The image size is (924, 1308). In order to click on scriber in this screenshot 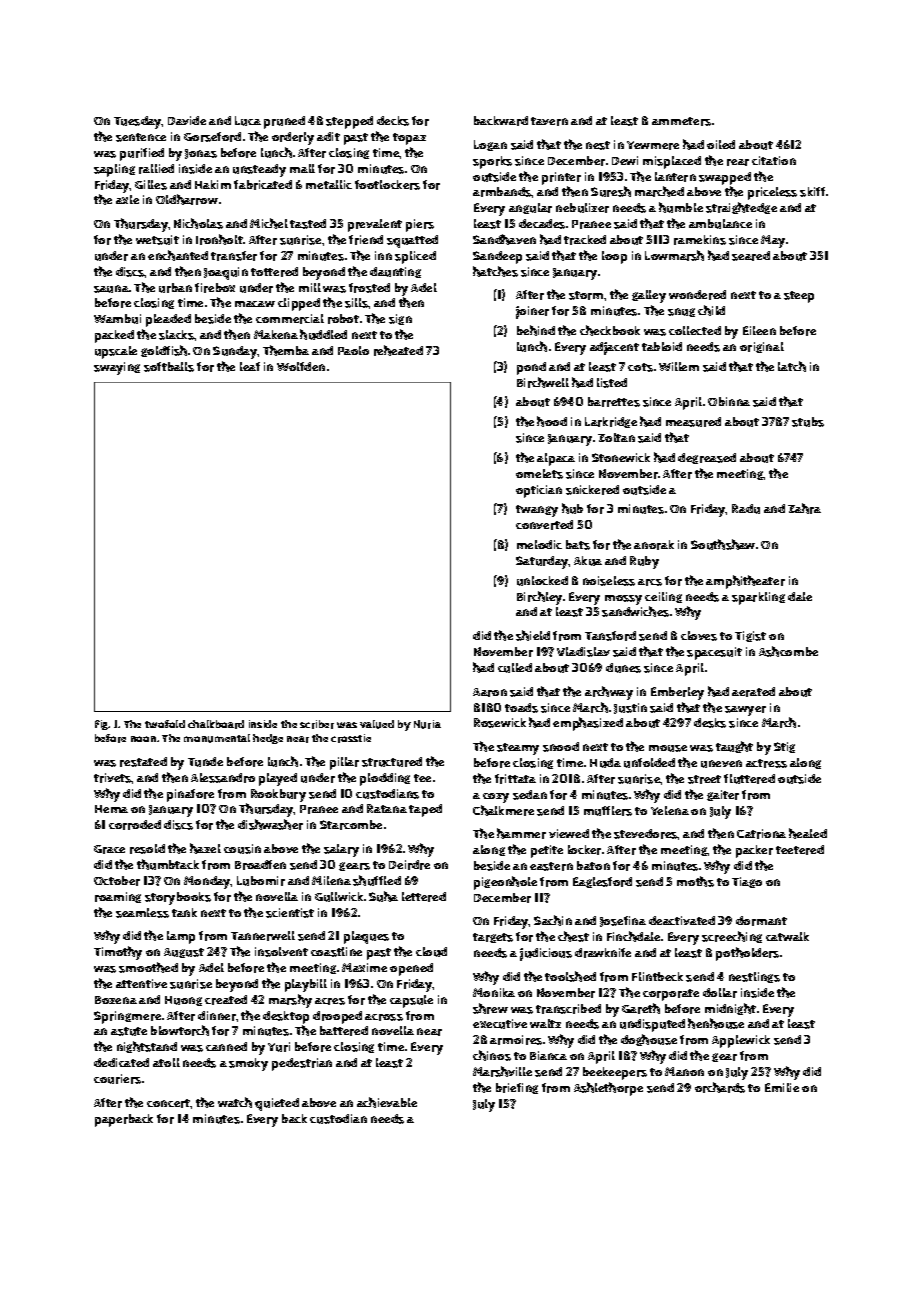, I will do `click(317, 724)`.
